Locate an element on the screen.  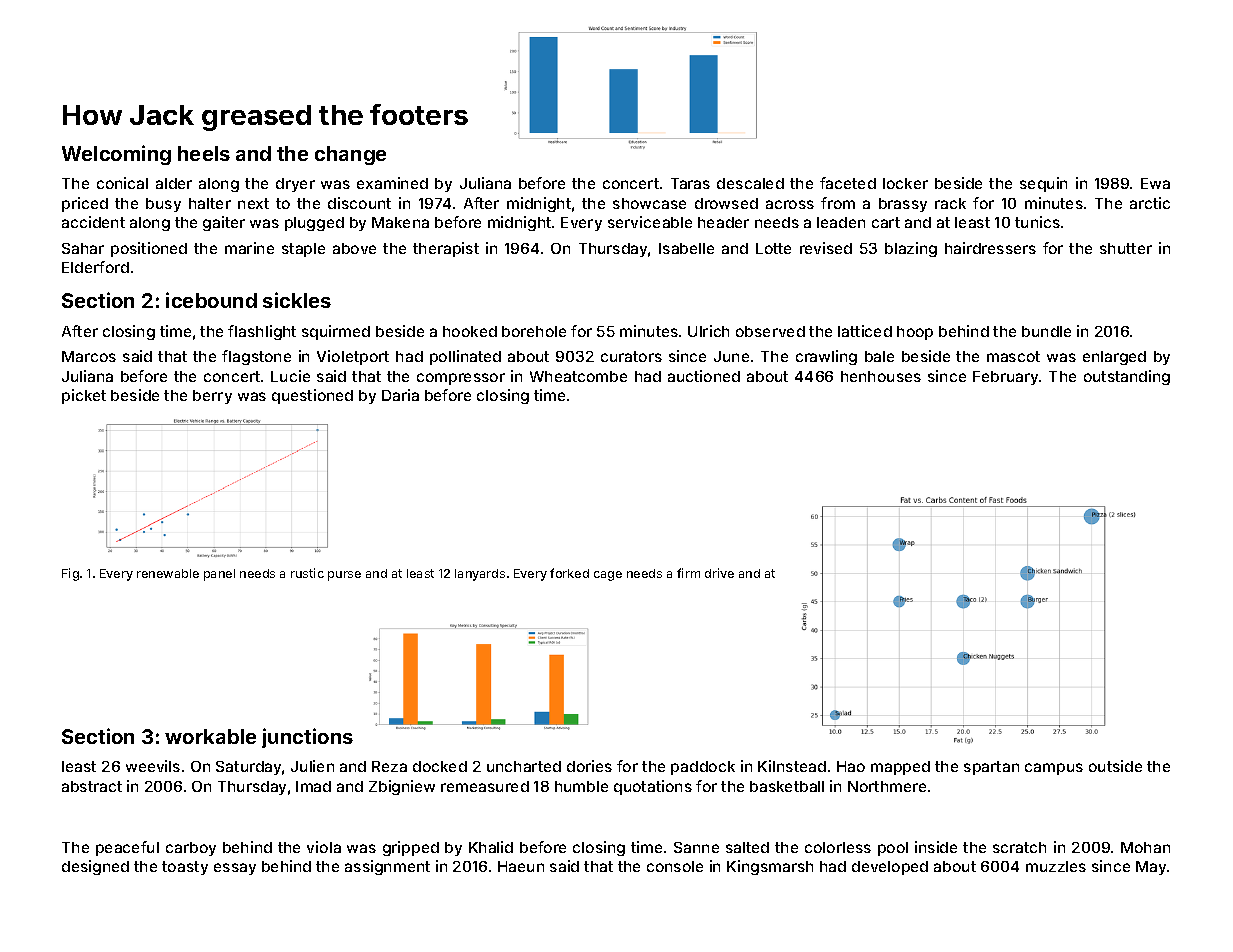
outstanding is located at coordinates (1127, 377).
